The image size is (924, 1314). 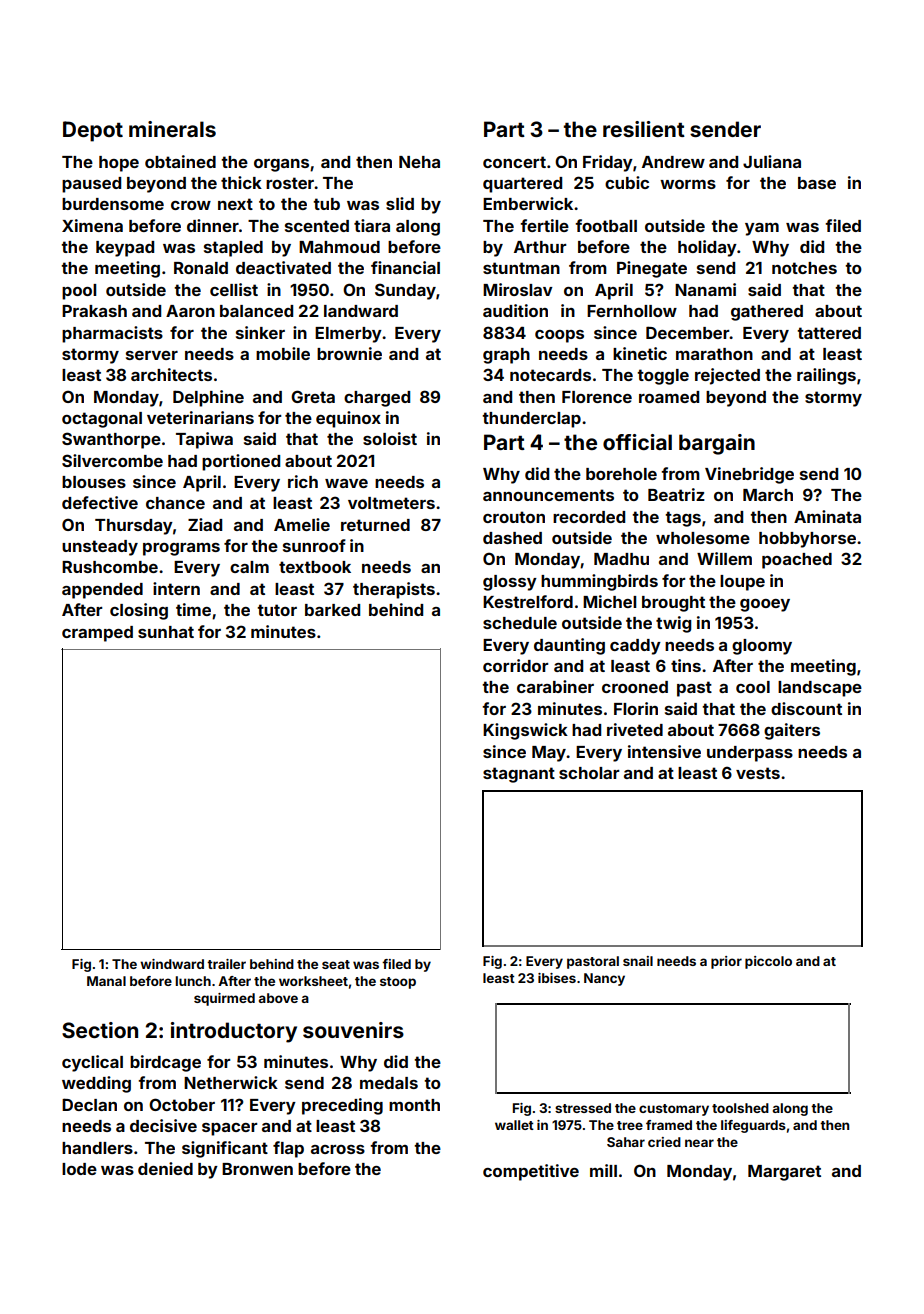 I want to click on vests, so click(x=758, y=773).
